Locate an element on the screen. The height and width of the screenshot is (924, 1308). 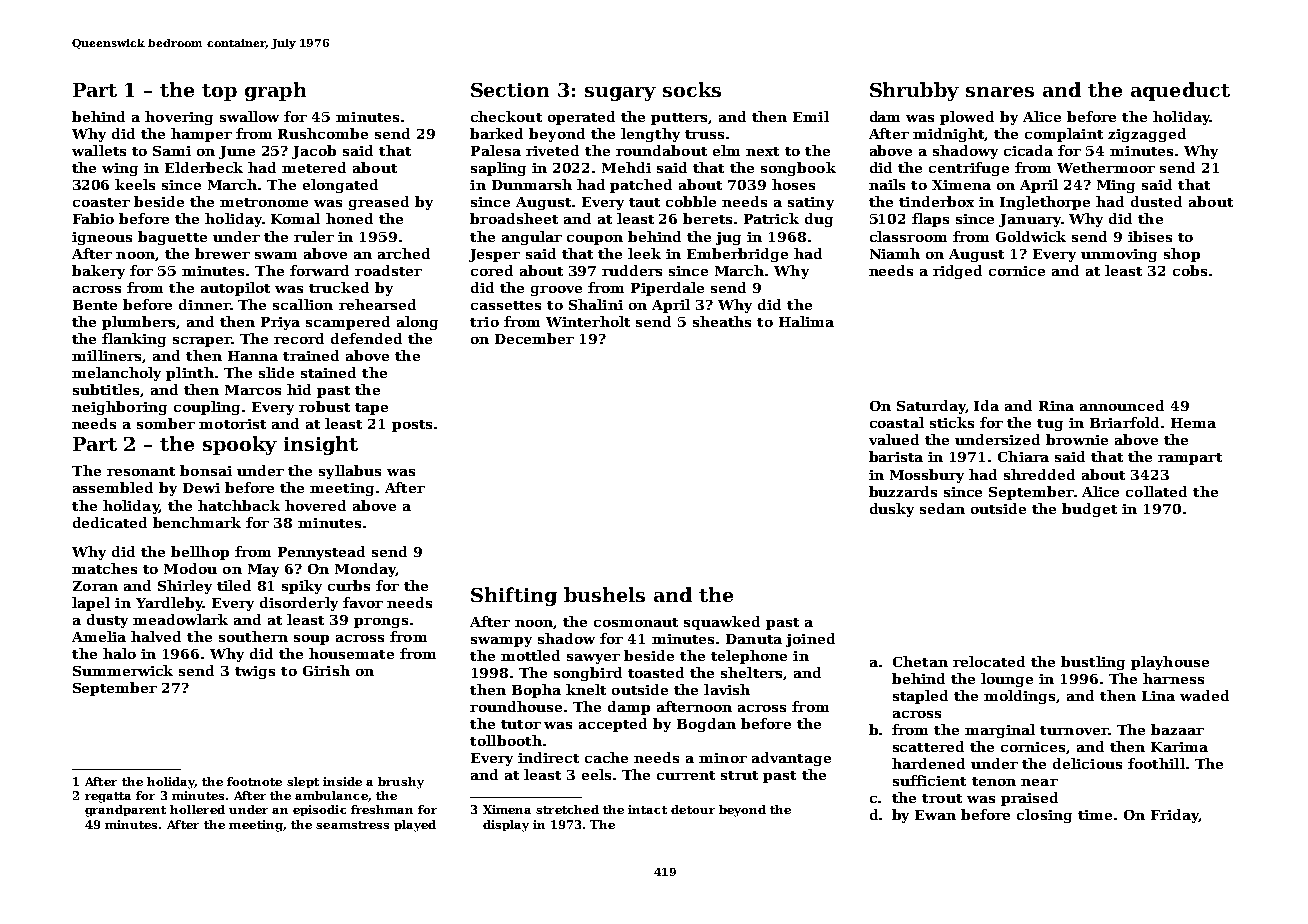
coastal is located at coordinates (897, 422).
